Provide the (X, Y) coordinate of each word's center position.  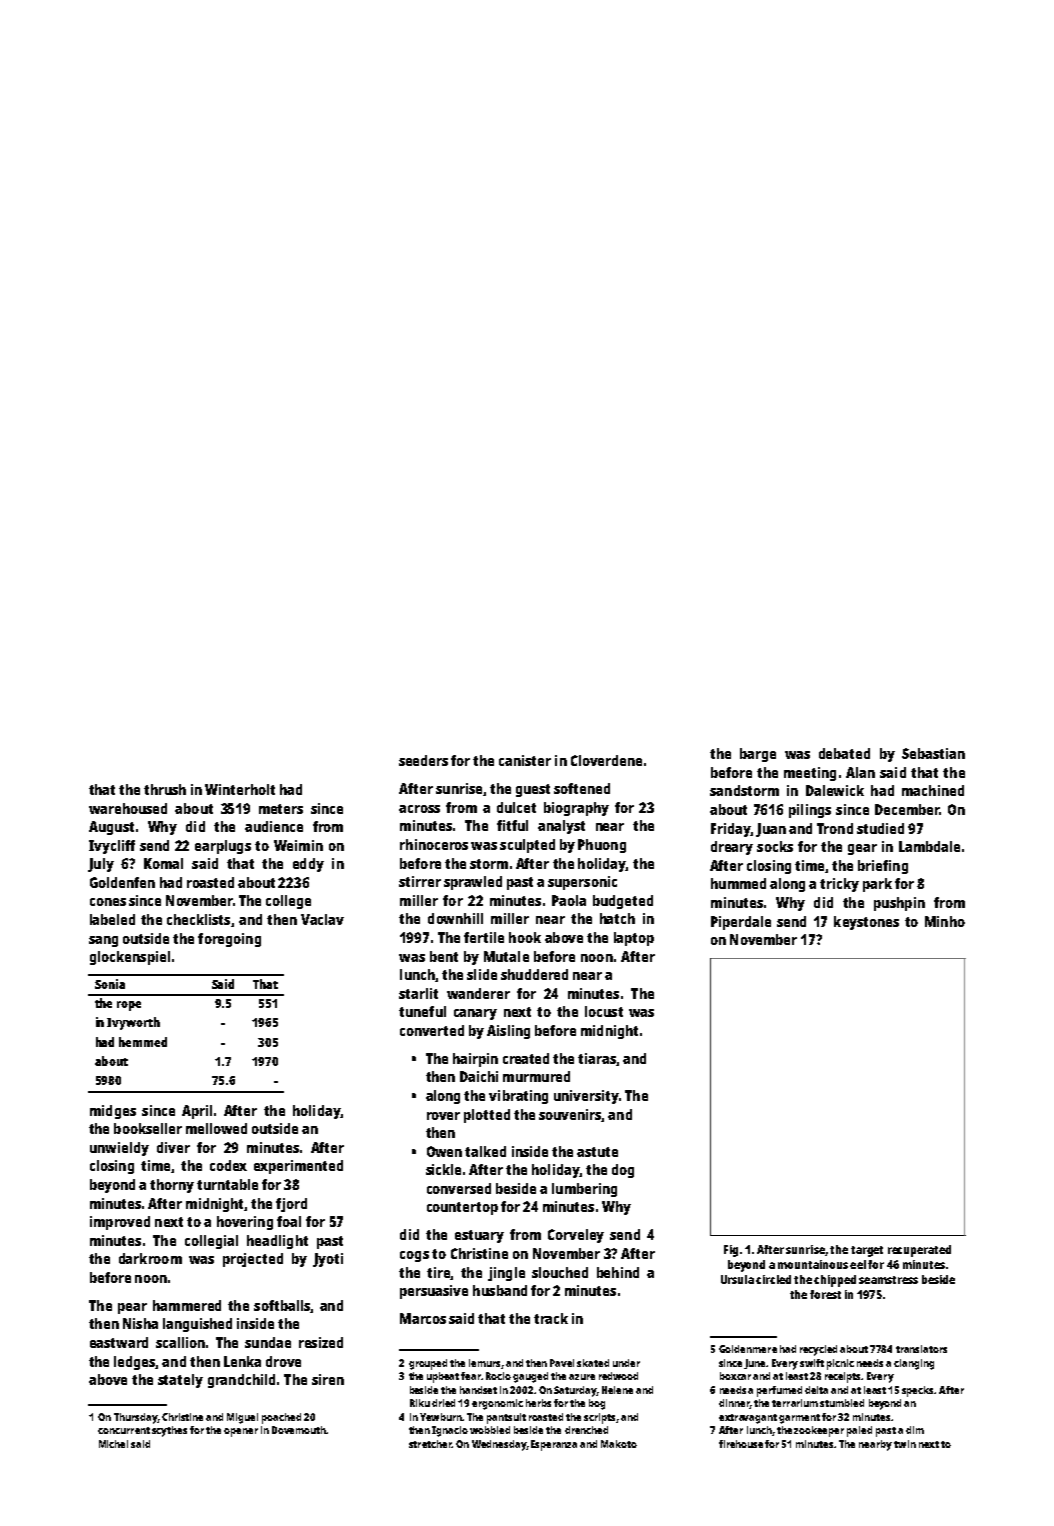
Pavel (562, 1363)
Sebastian (933, 753)
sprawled (473, 883)
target (867, 1251)
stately (180, 1381)
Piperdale (741, 923)
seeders (423, 760)
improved (120, 1223)
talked (485, 1151)
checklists (198, 919)
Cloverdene (606, 760)
